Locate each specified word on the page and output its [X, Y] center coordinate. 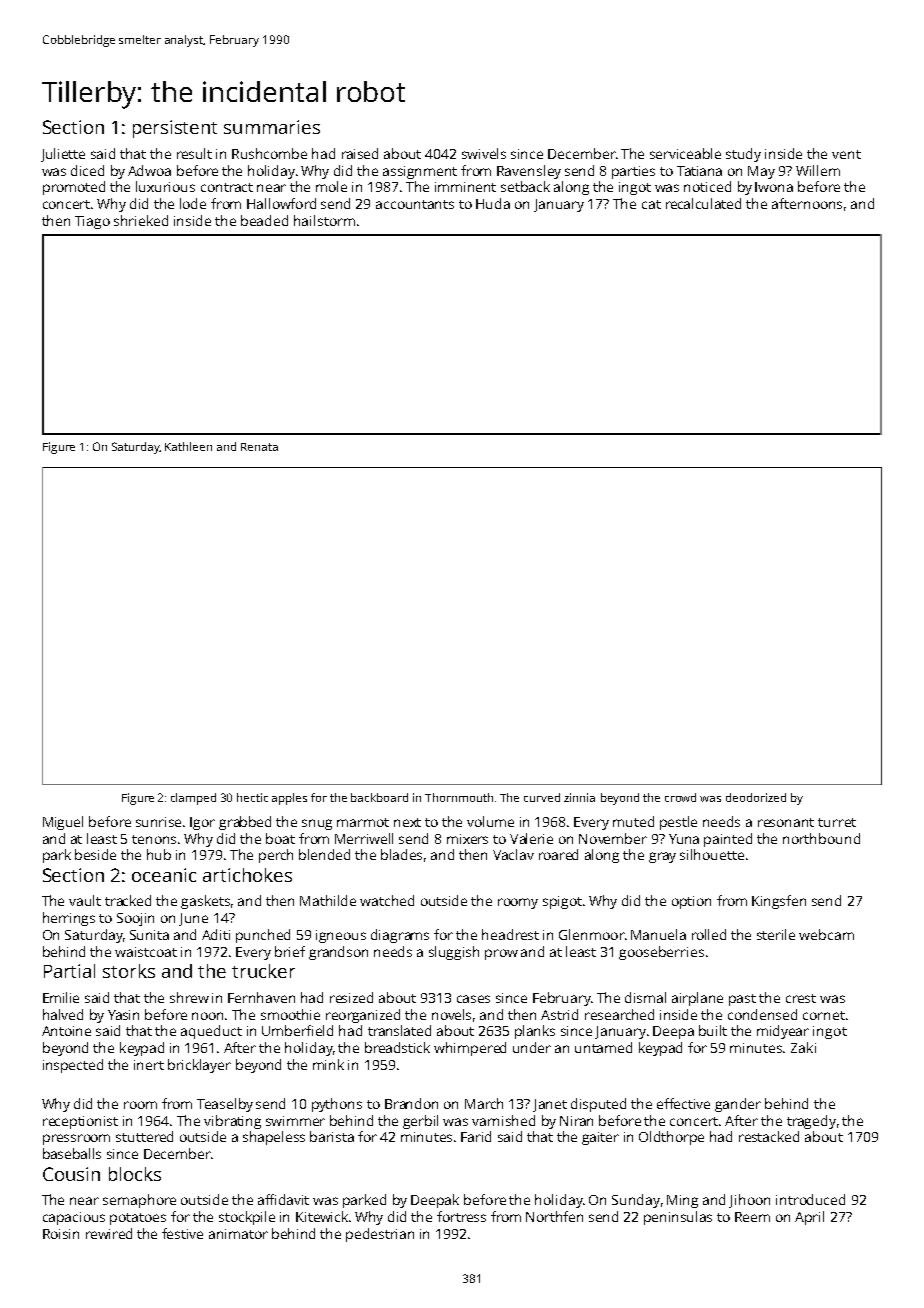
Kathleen [188, 446]
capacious [74, 1218]
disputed [598, 1105]
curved [542, 797]
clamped [193, 799]
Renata [259, 447]
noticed [707, 186]
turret [837, 822]
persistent [175, 129]
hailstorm [324, 220]
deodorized [756, 797]
